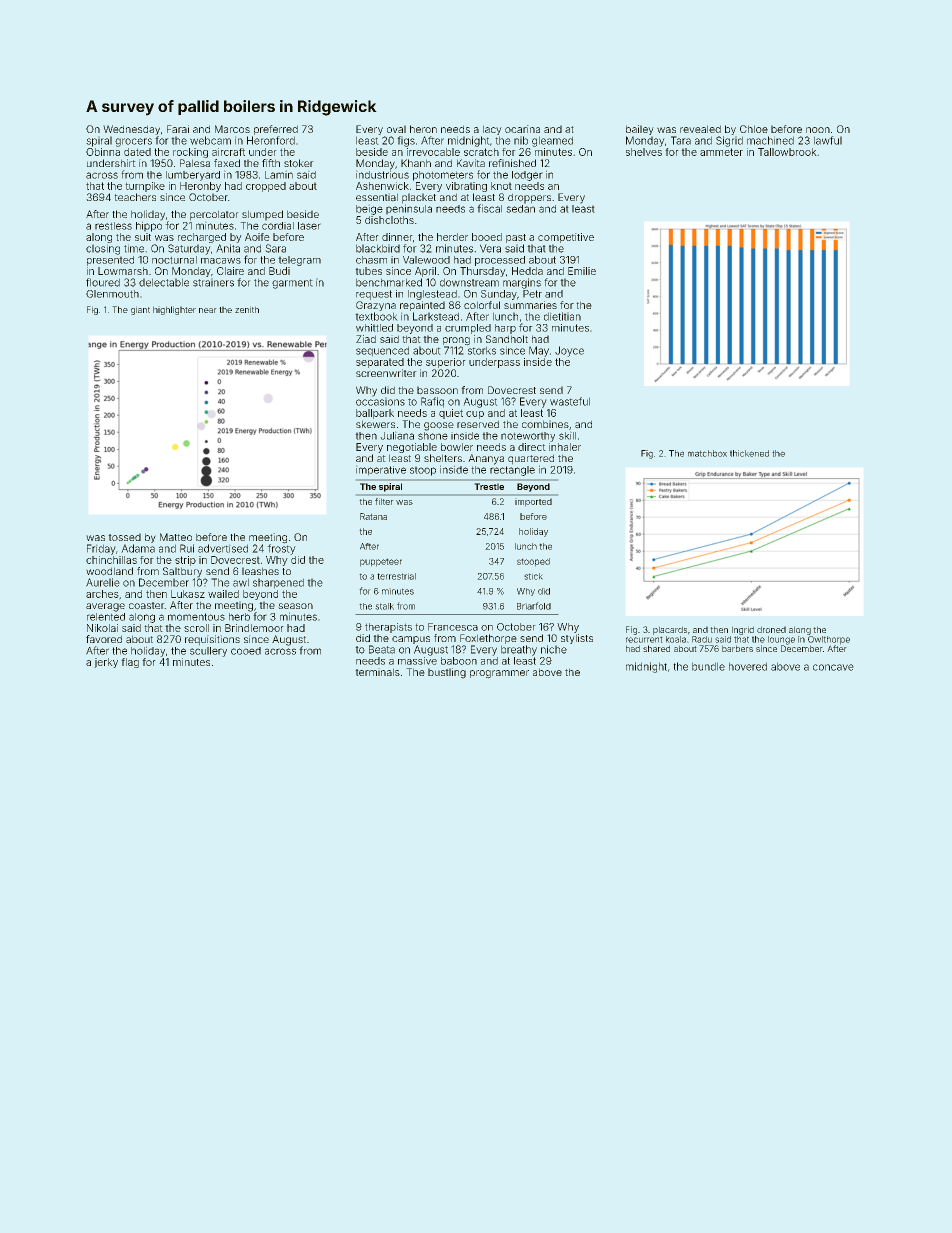 The width and height of the screenshot is (952, 1233). Describe the element at coordinates (522, 129) in the screenshot. I see `ocarina` at that location.
